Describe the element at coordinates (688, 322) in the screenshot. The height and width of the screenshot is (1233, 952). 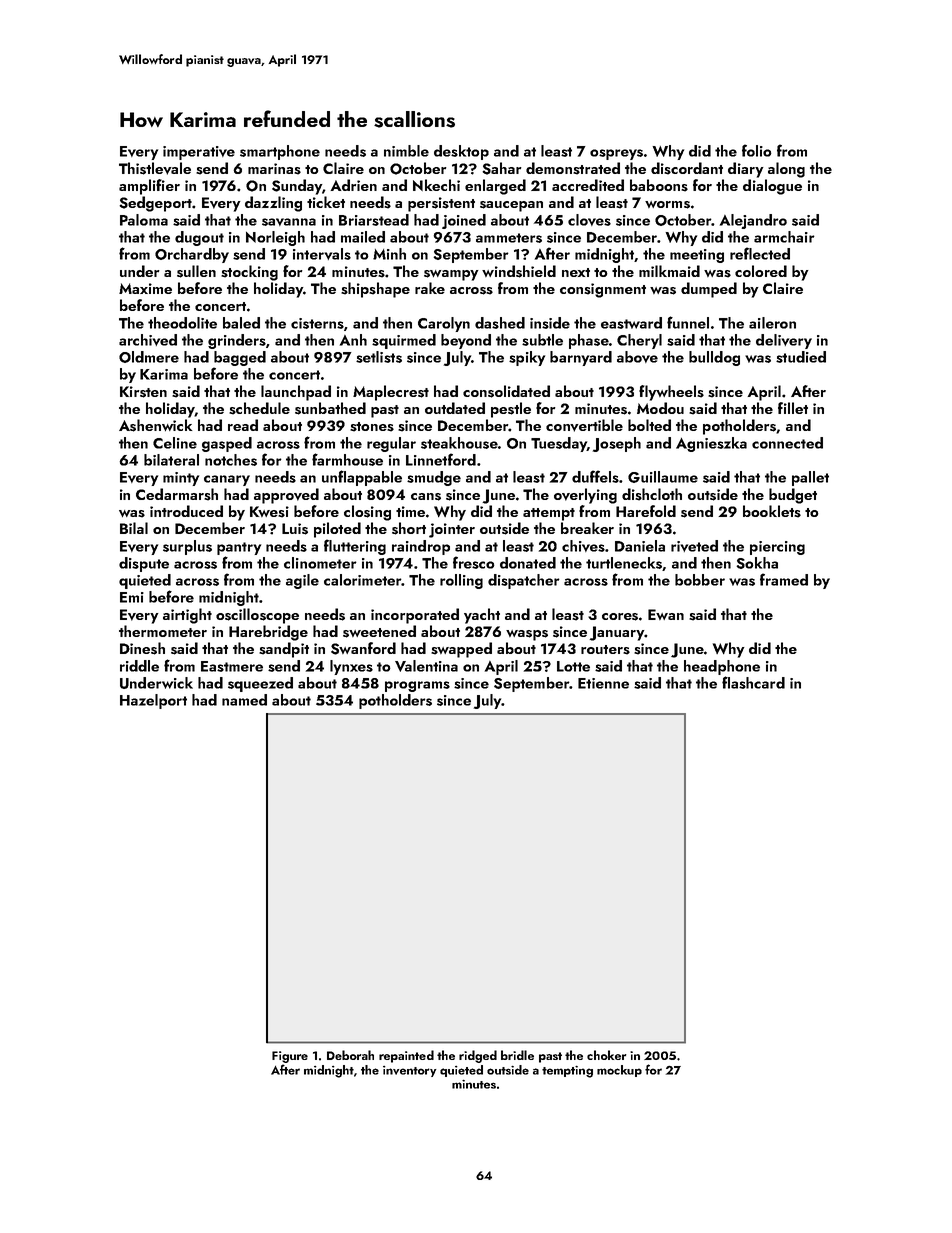
I see `funnel` at that location.
